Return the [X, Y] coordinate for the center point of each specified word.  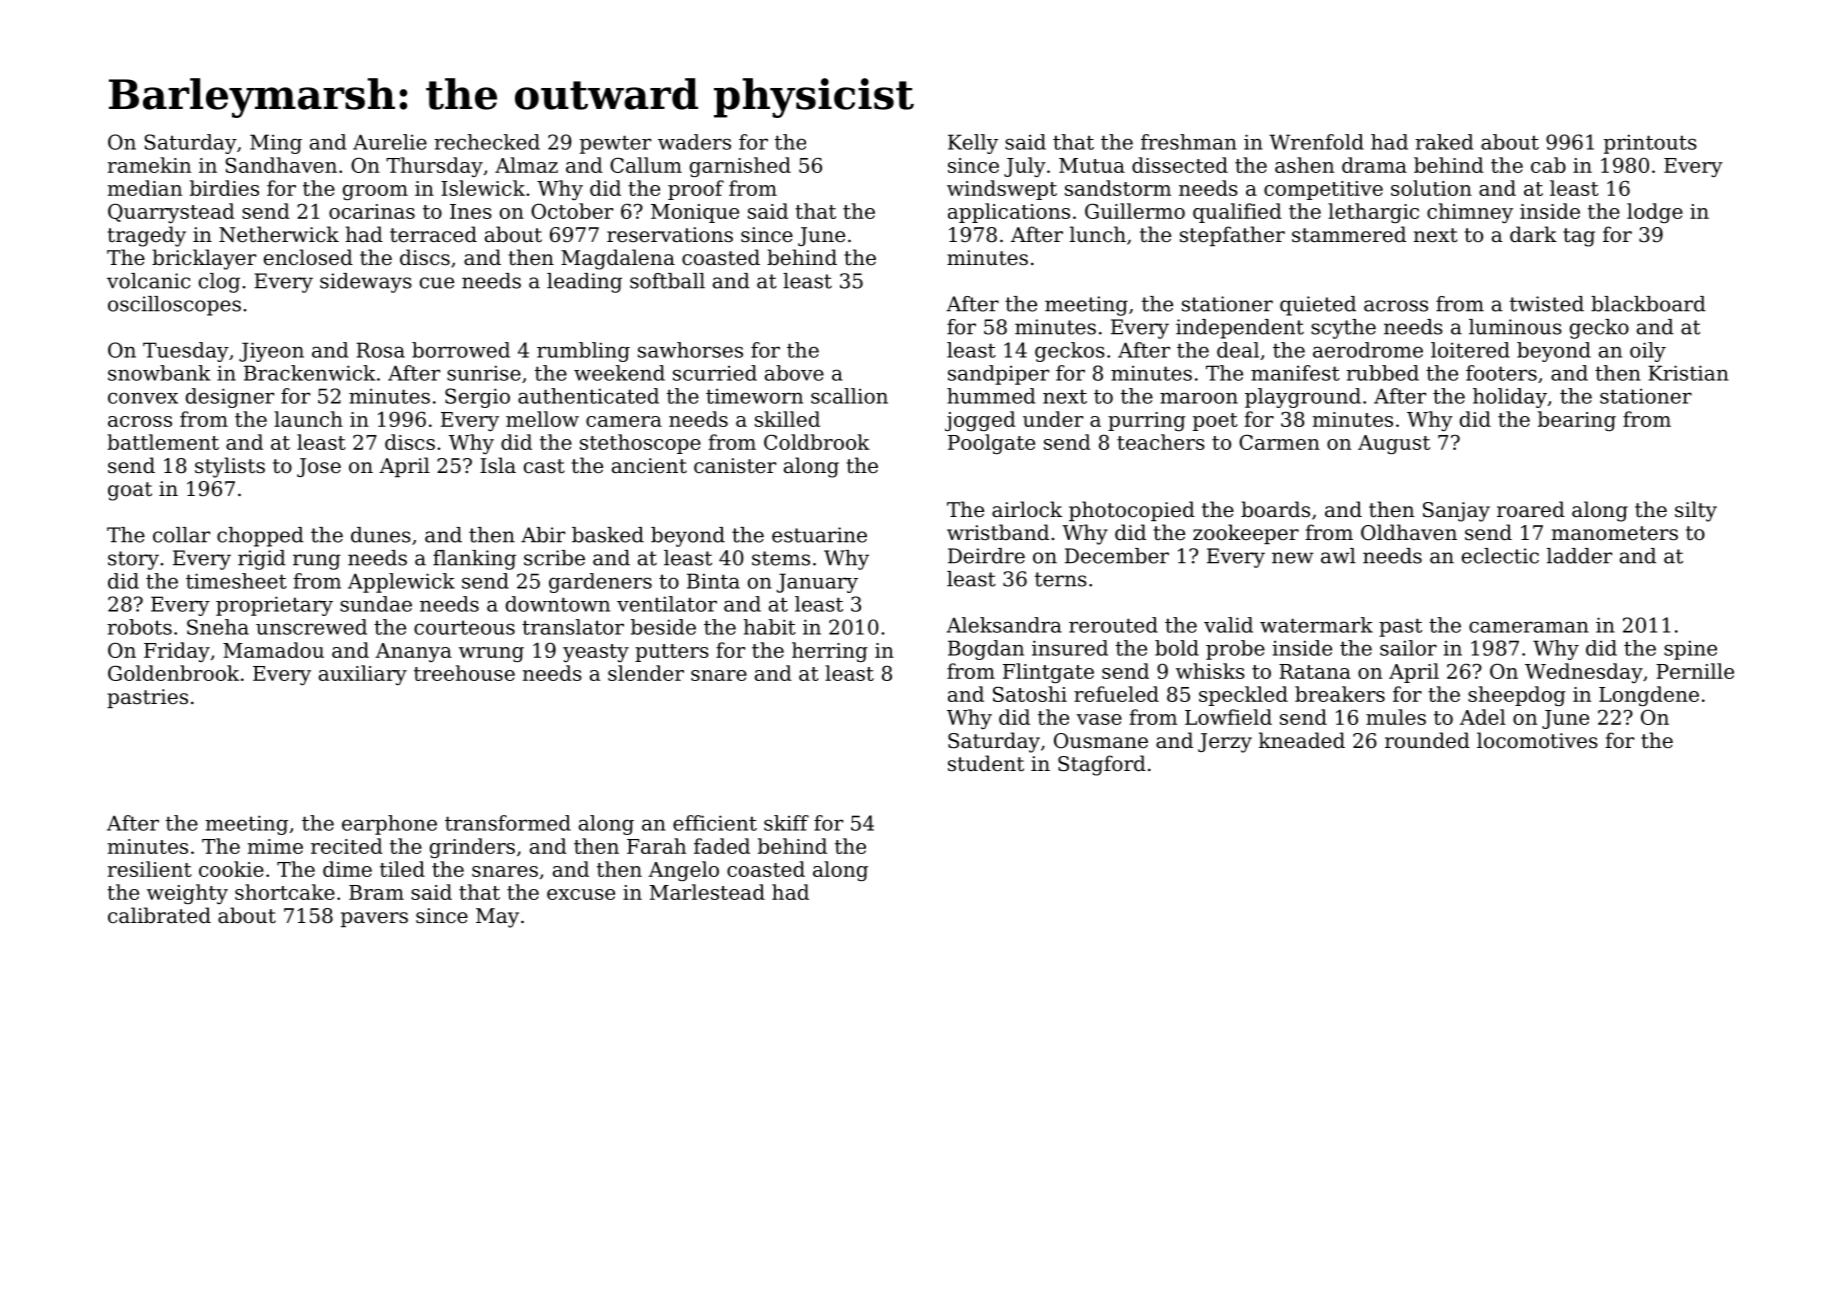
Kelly [973, 144]
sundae [376, 604]
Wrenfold [1316, 142]
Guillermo [1135, 211]
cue [437, 283]
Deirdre [986, 556]
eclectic [1500, 556]
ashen [1304, 165]
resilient [150, 869]
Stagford [1102, 765]
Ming [276, 144]
